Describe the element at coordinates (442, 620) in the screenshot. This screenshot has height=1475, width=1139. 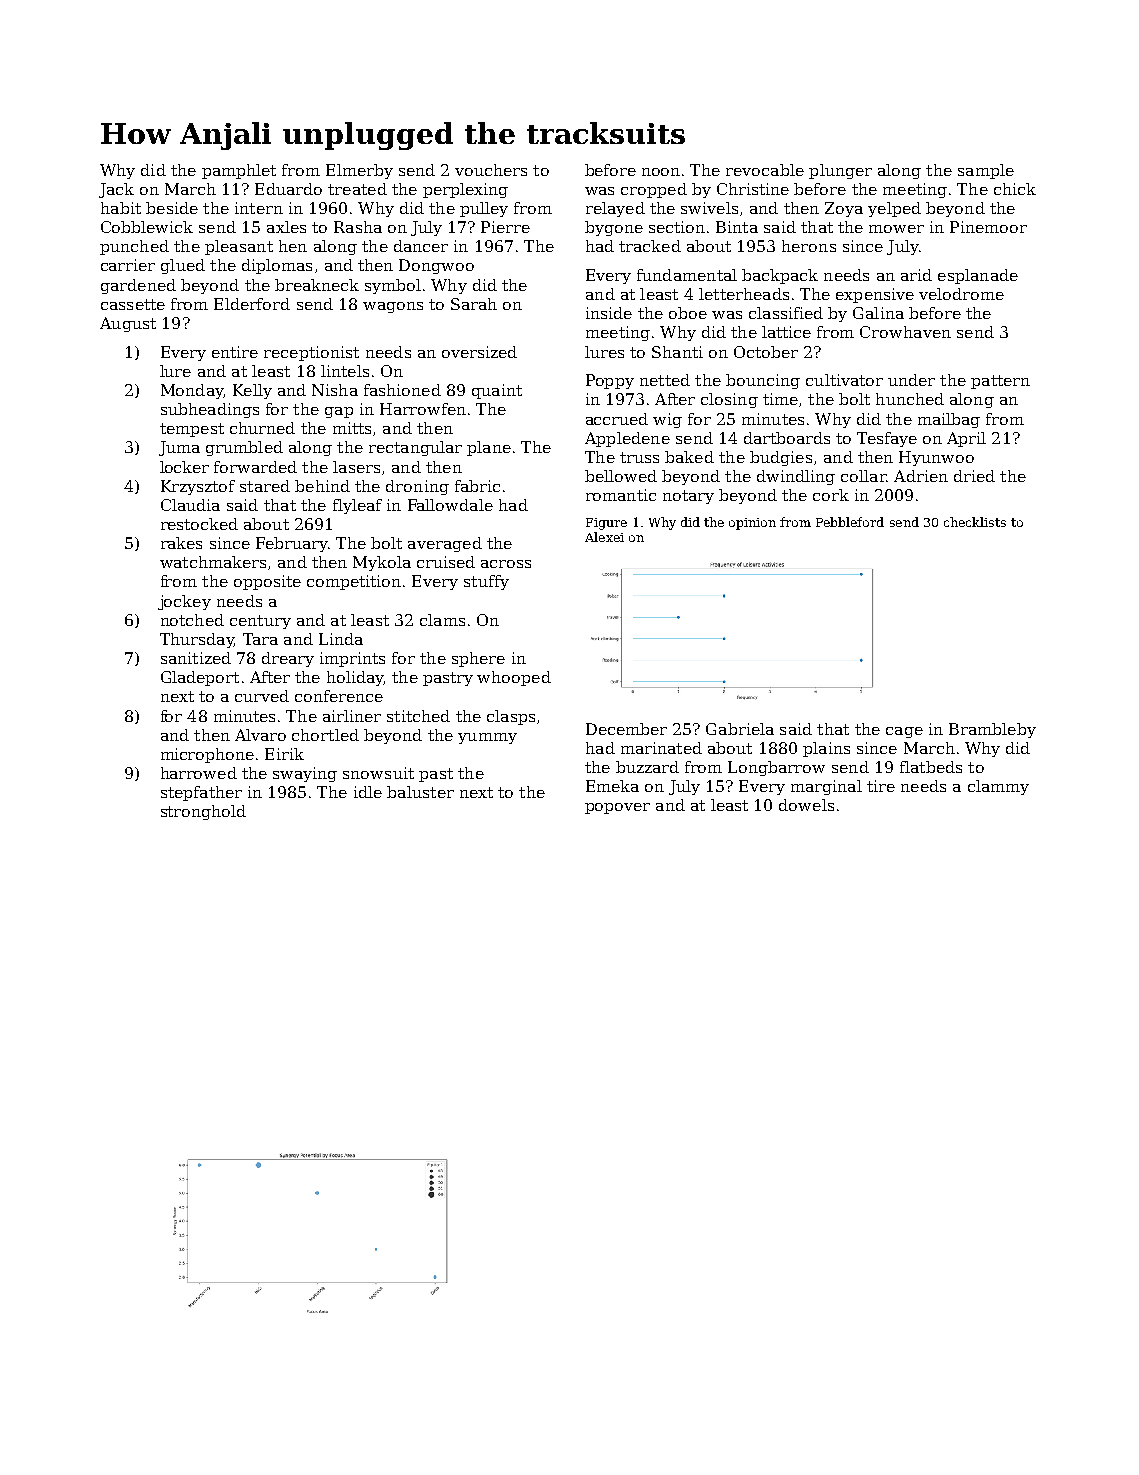
I see `clams` at that location.
